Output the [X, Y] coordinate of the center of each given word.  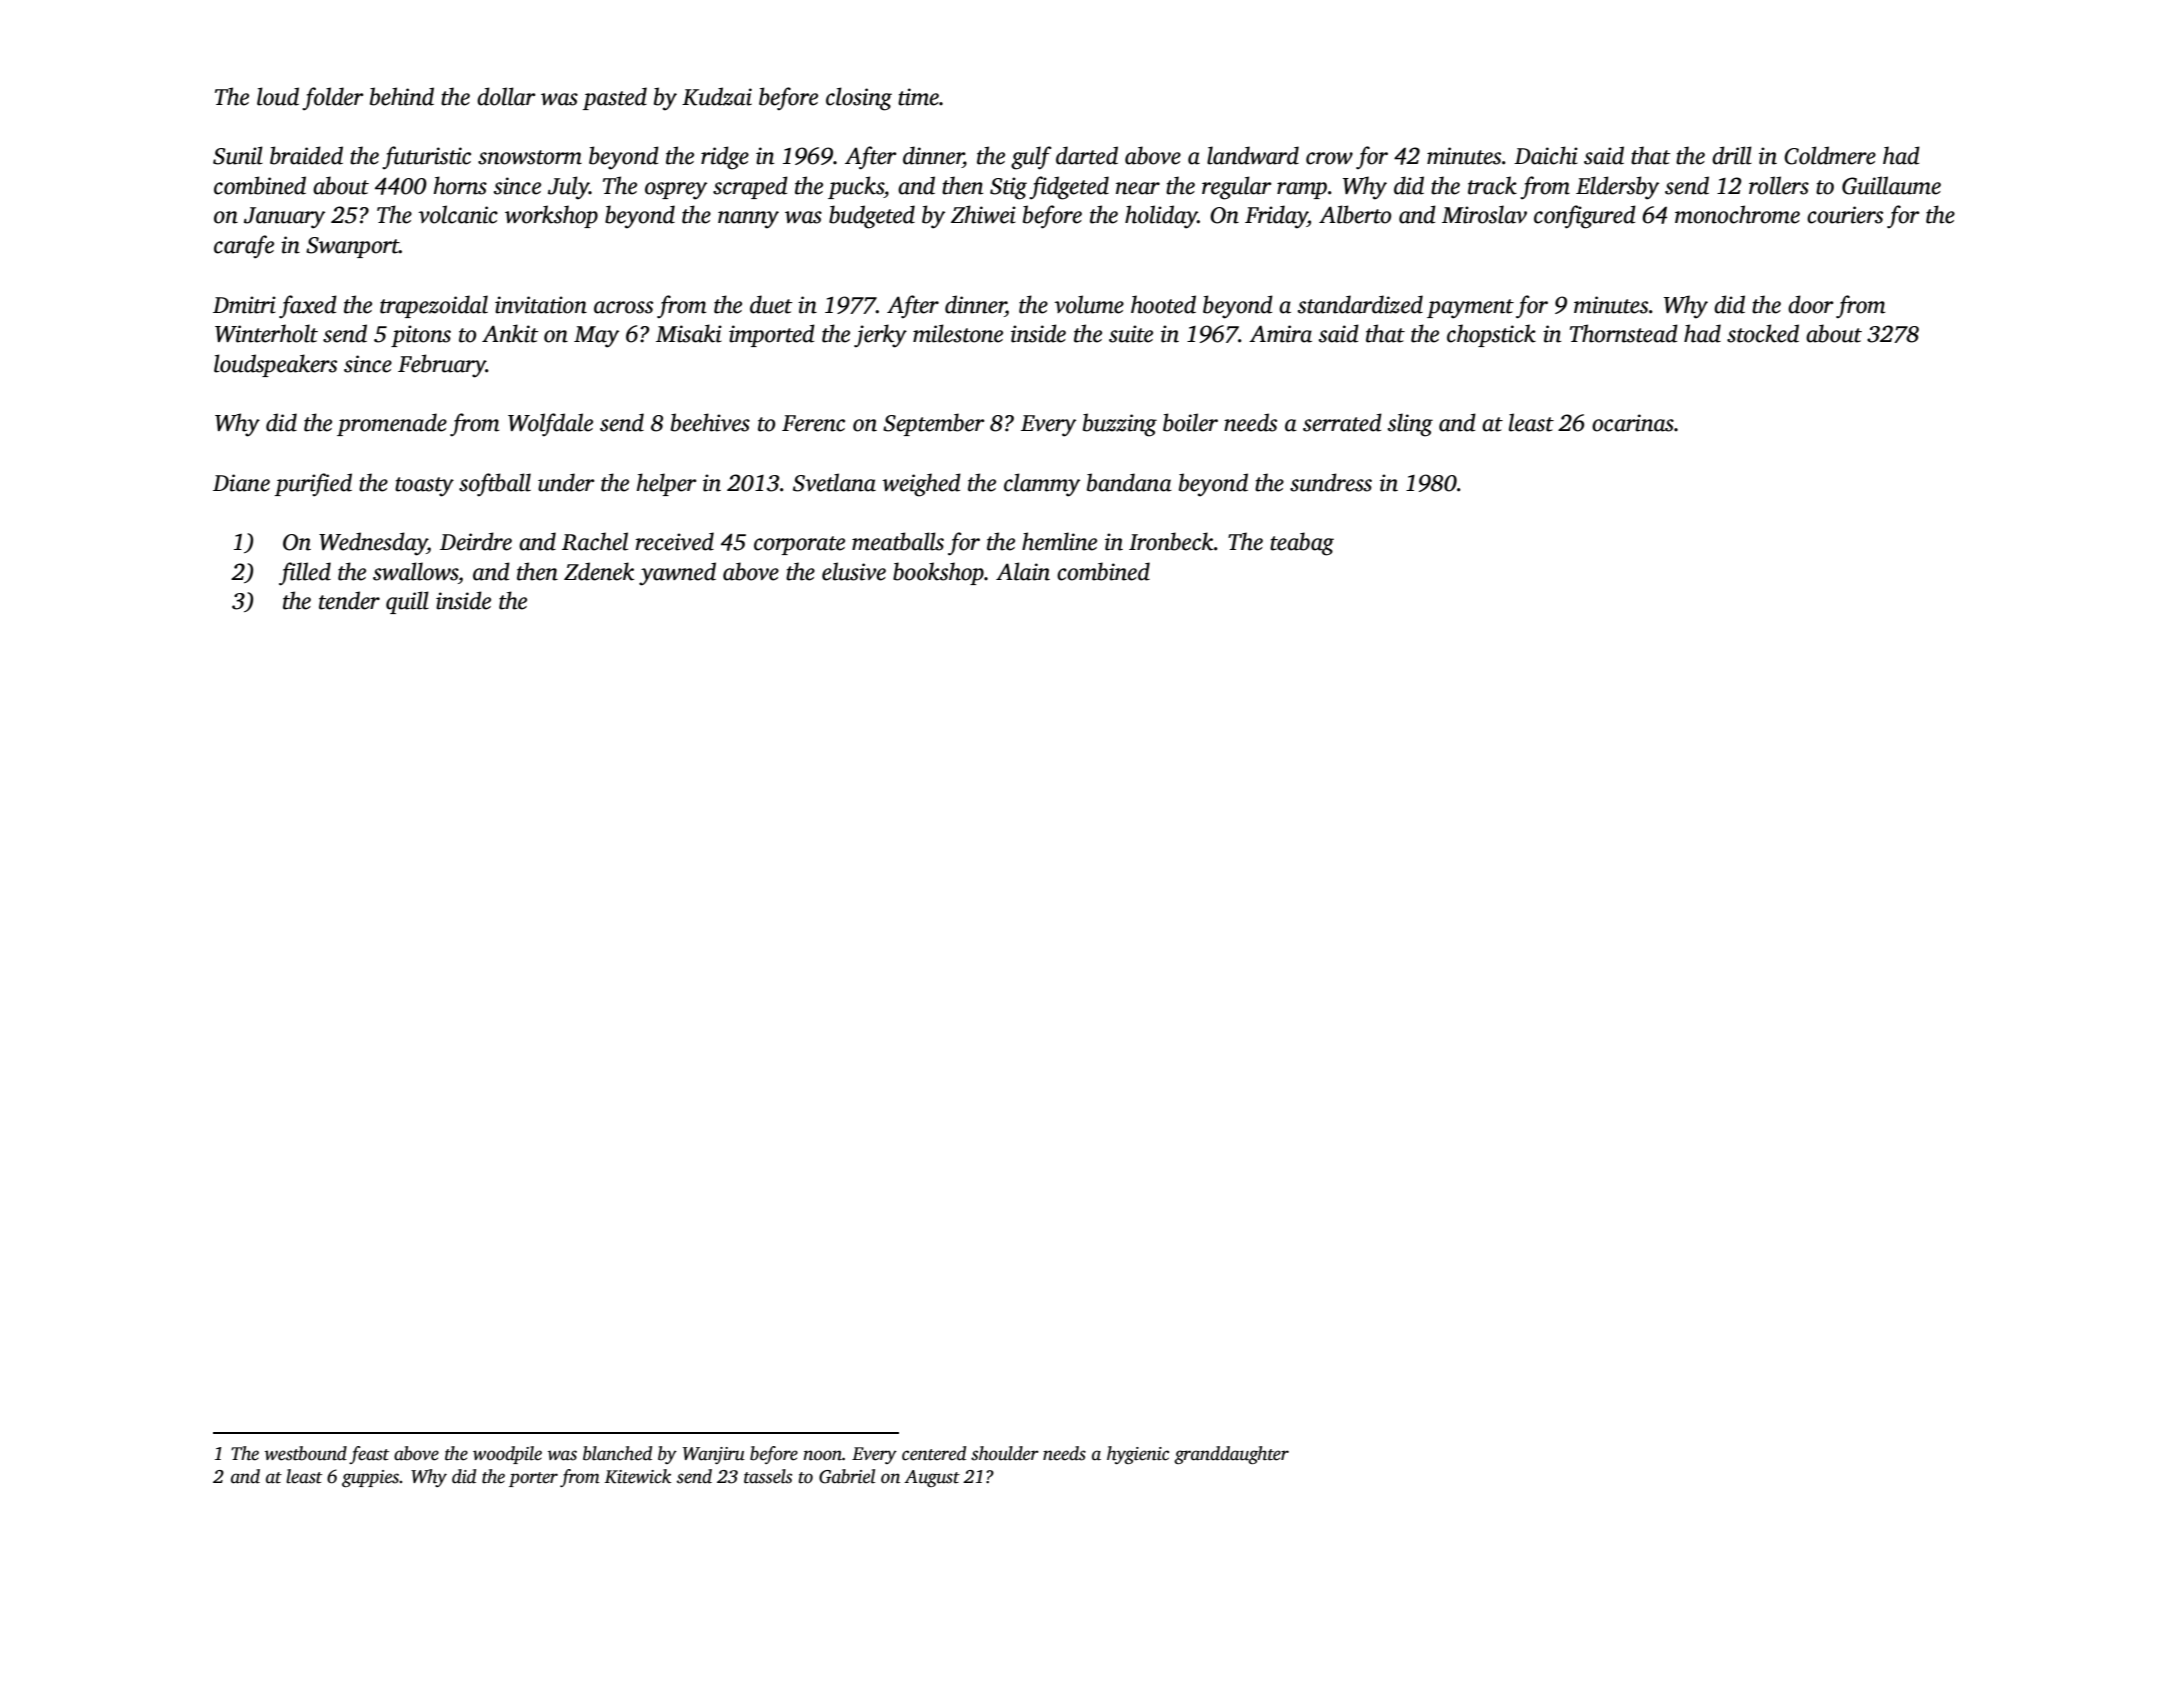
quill [407, 602]
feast [369, 1455]
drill [1732, 155]
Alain [1023, 571]
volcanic [458, 214]
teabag [1302, 544]
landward [1253, 155]
